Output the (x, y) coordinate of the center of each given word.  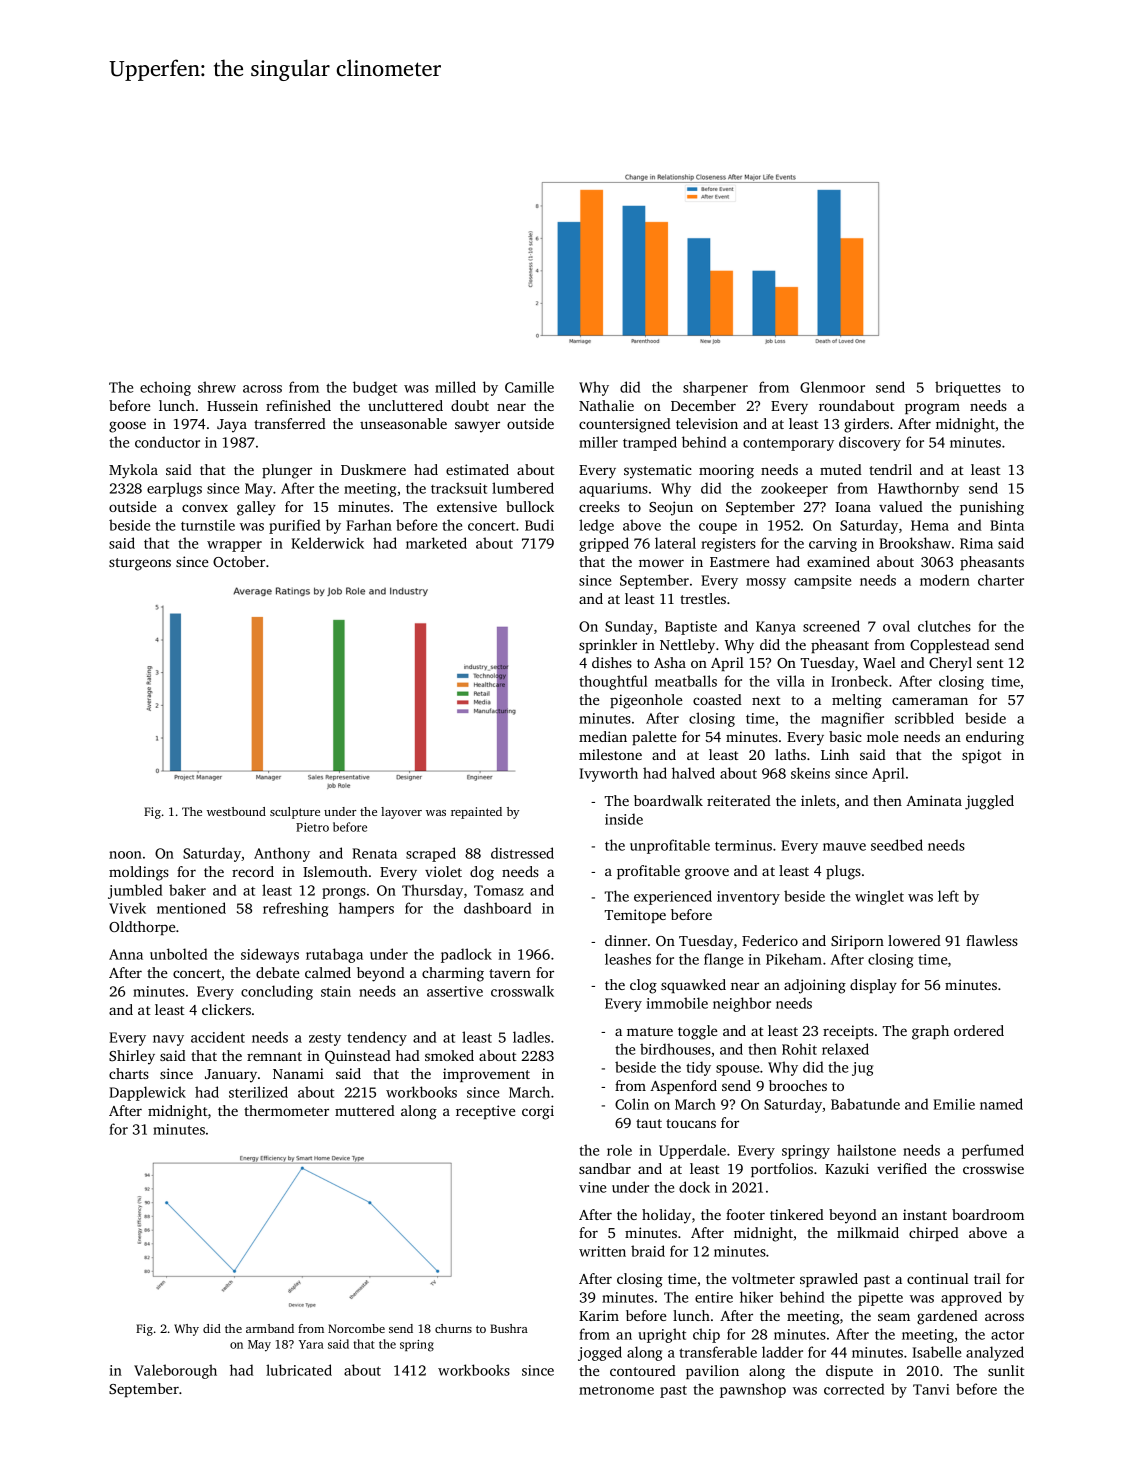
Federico (770, 940)
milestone (610, 754)
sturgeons (140, 564)
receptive (485, 1112)
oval (896, 626)
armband (270, 1328)
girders (866, 425)
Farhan (369, 525)
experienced (673, 897)
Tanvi (931, 1389)
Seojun (671, 508)
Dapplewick (147, 1093)
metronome (616, 1390)
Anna (126, 954)
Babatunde (865, 1104)
